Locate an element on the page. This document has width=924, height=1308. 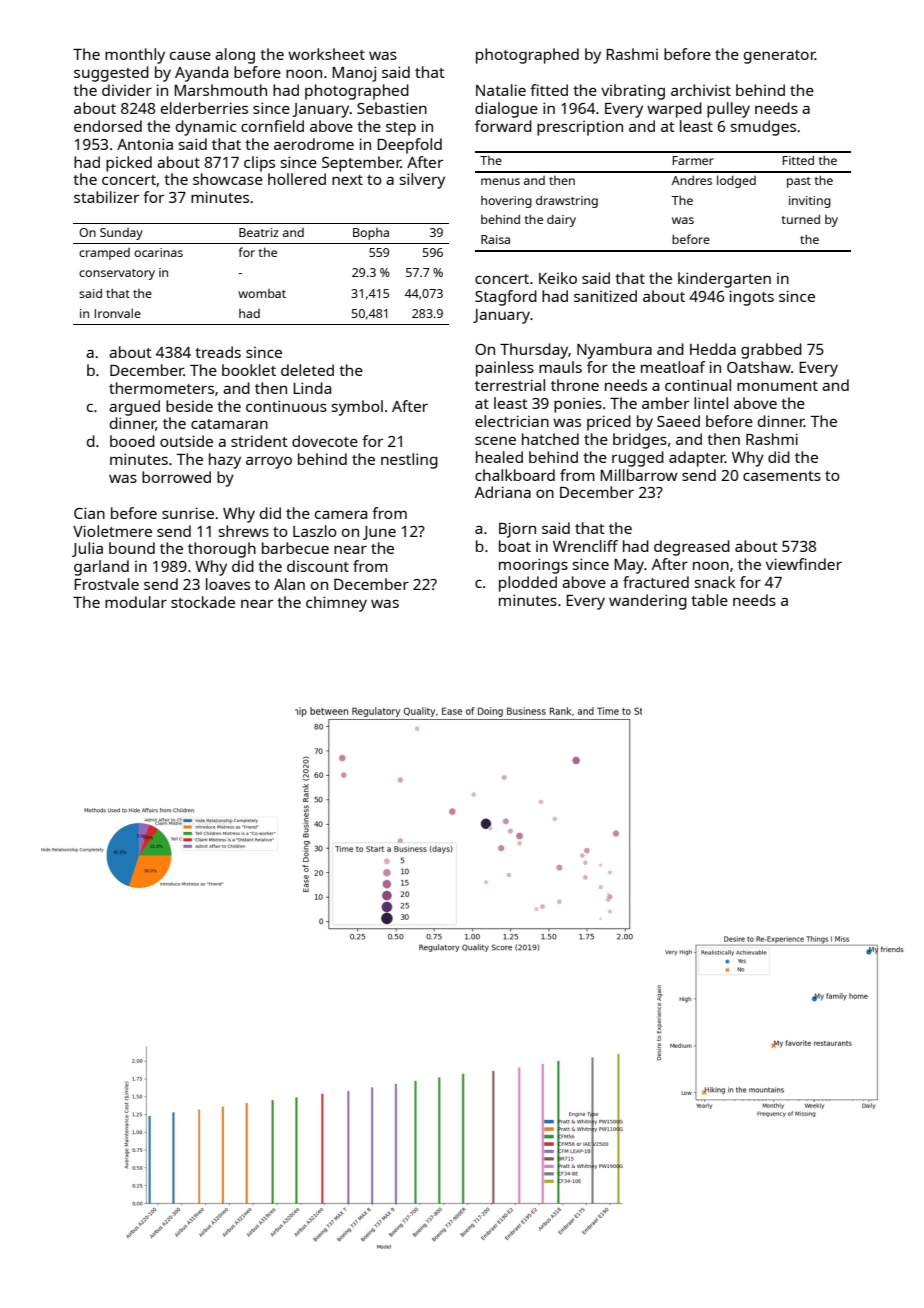
grabbed is located at coordinates (771, 351).
